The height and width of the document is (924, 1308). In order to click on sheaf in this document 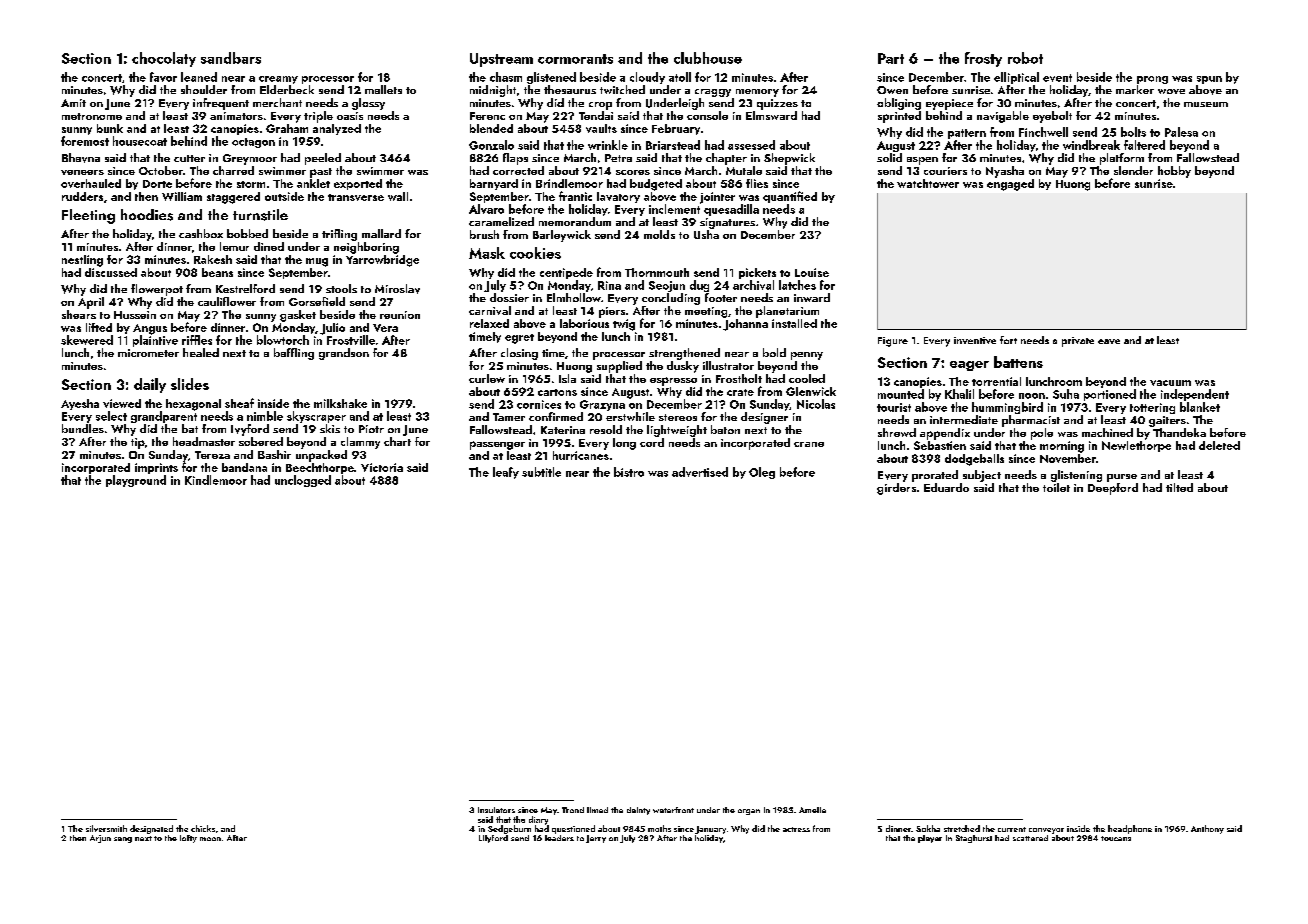, I will do `click(239, 403)`.
